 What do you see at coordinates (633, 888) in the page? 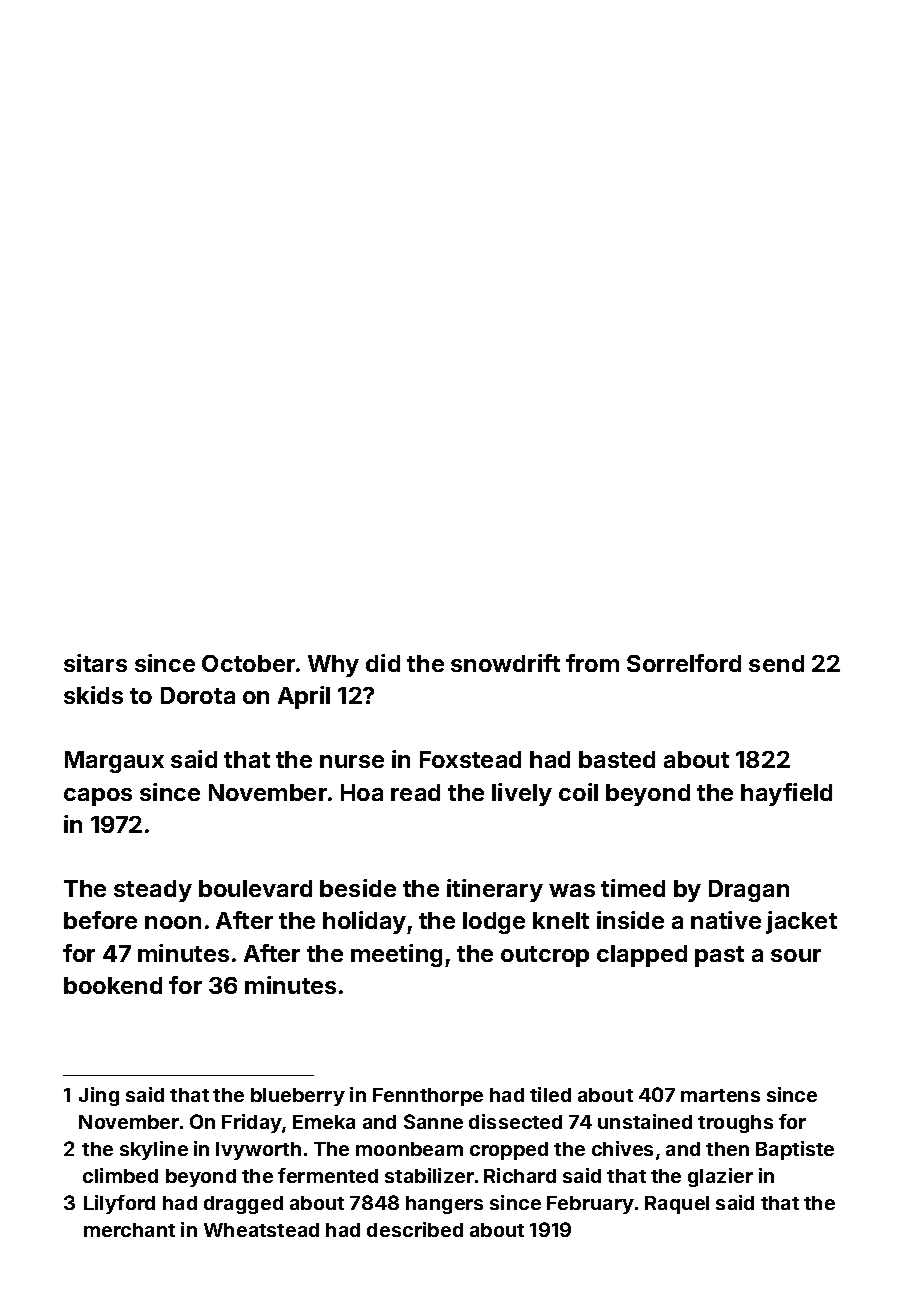
I see `timed` at bounding box center [633, 888].
